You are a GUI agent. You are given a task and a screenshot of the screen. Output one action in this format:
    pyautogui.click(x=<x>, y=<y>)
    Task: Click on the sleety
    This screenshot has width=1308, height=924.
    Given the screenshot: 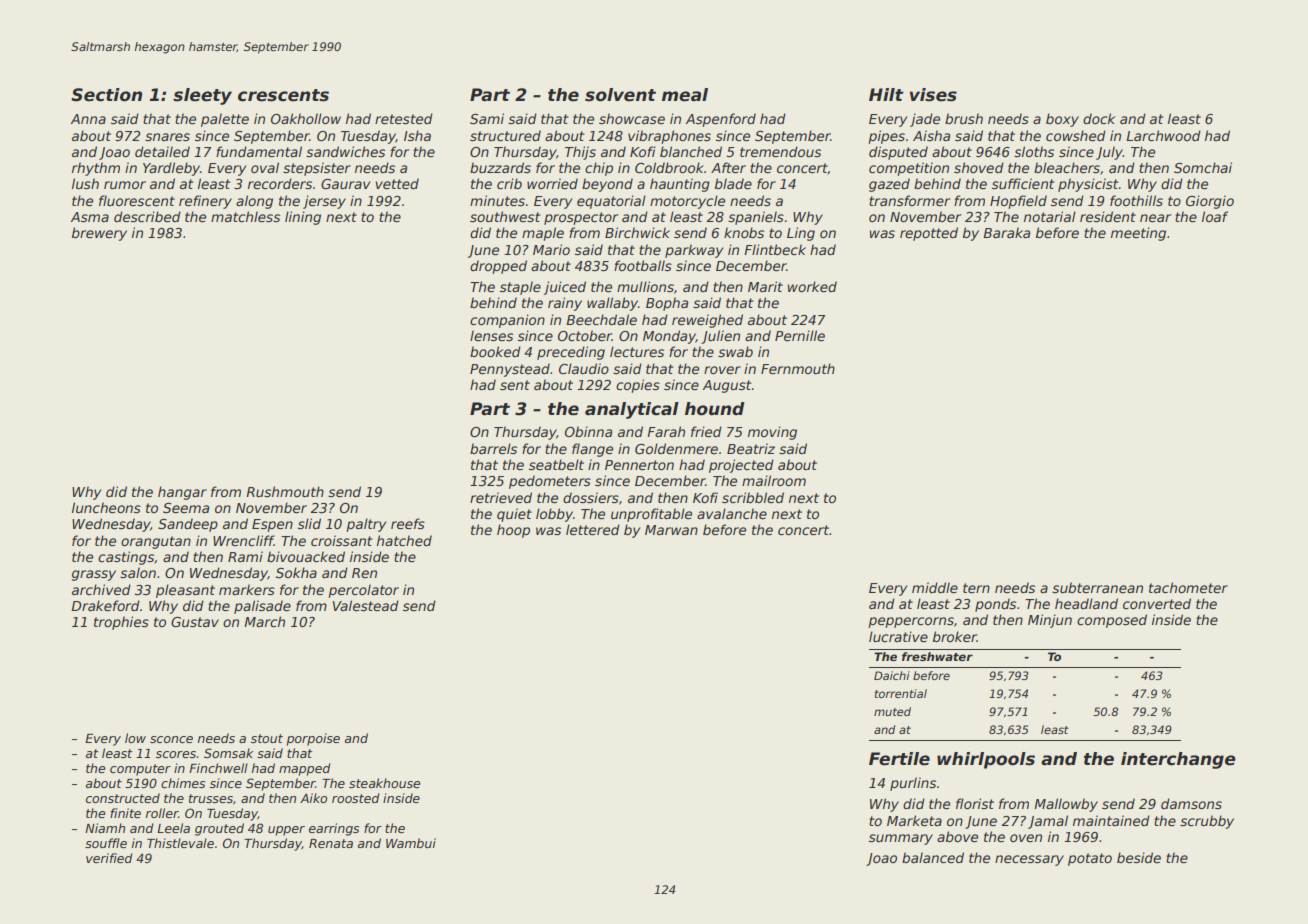 What is the action you would take?
    pyautogui.click(x=202, y=96)
